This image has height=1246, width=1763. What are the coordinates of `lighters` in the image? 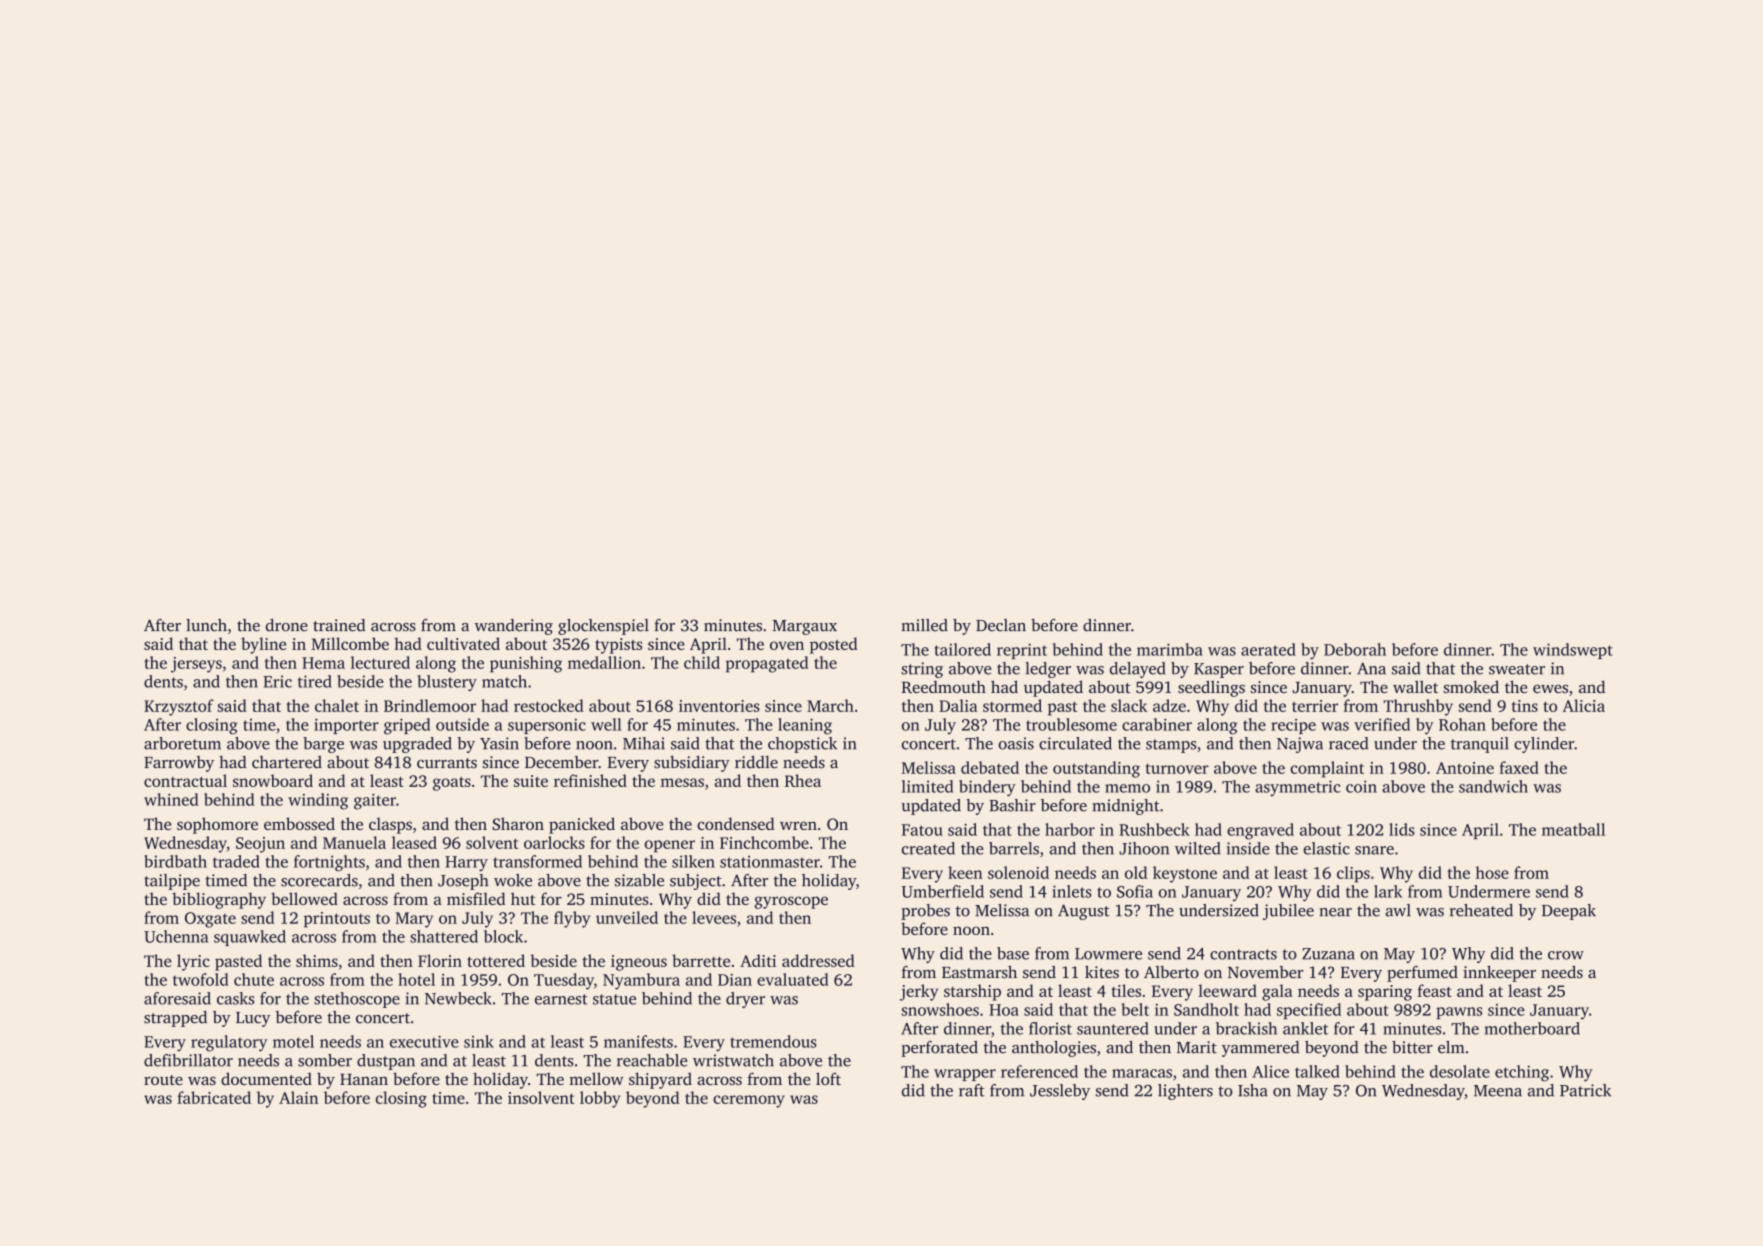 It's located at (1185, 1092).
